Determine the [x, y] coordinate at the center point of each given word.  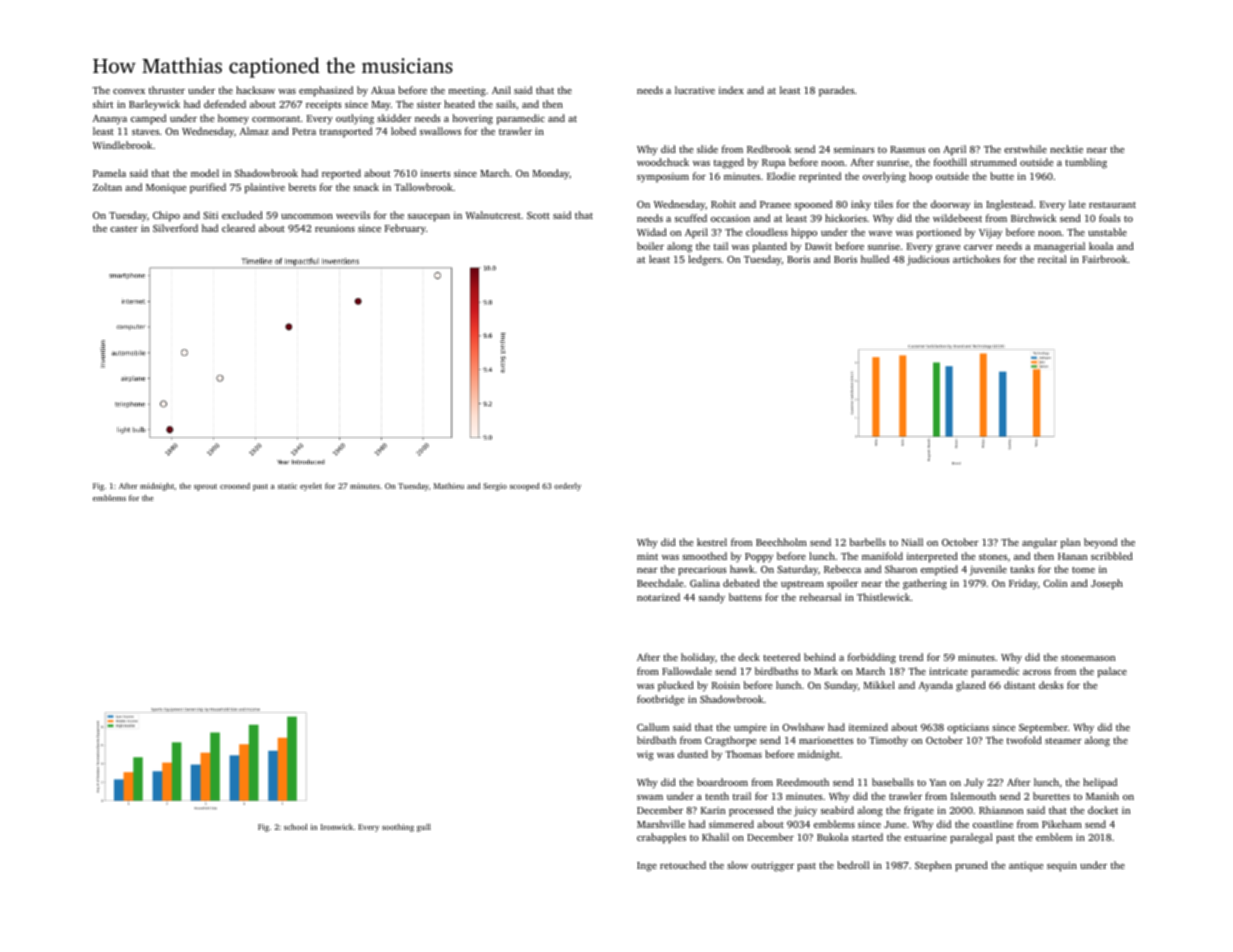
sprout [205, 487]
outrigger [772, 867]
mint [647, 556]
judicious [928, 260]
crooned [235, 486]
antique [1026, 867]
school [295, 827]
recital [1052, 259]
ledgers [704, 260]
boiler [650, 246]
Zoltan [107, 187]
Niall [912, 542]
